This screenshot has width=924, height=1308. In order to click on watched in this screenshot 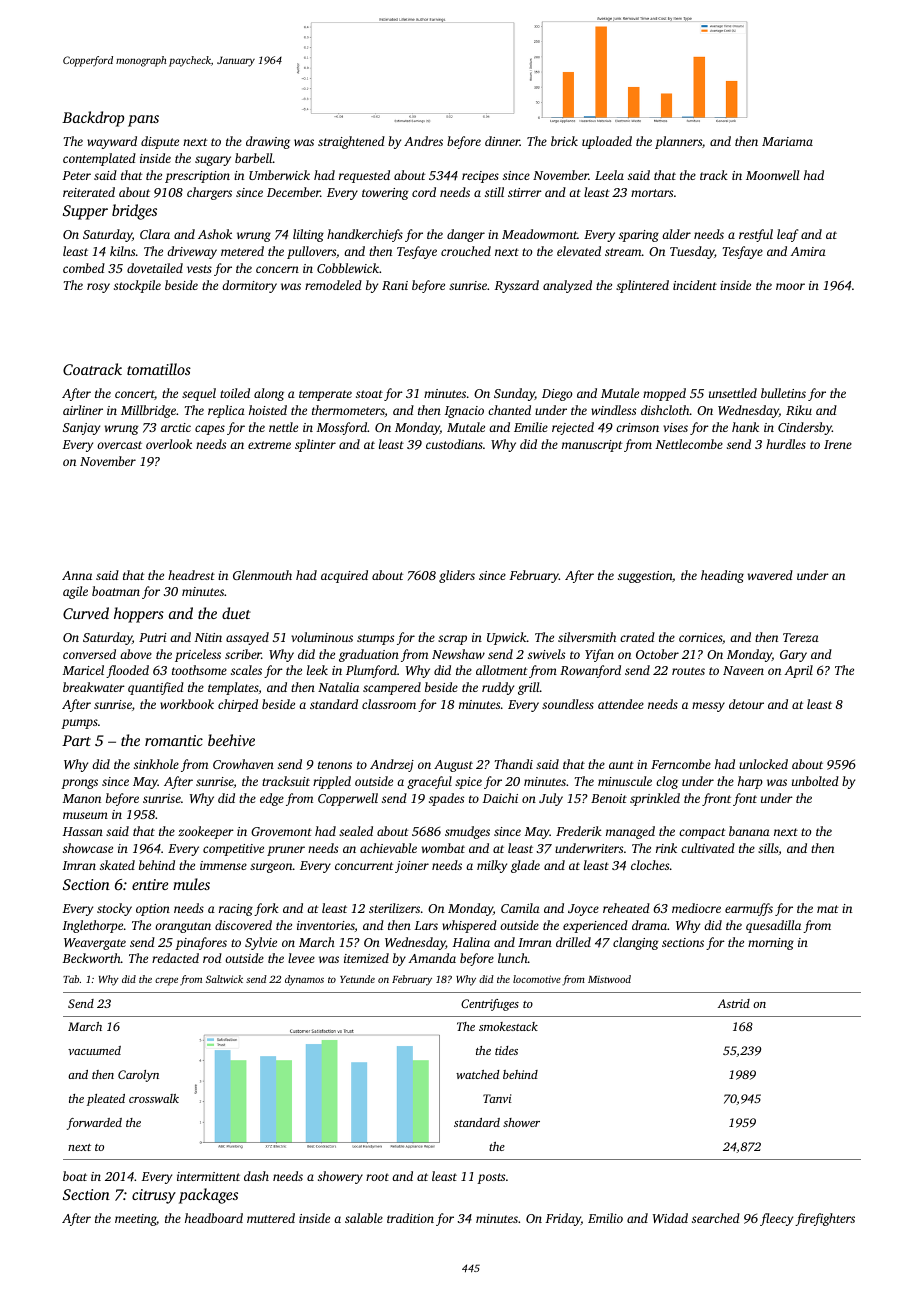, I will do `click(477, 1074)`.
